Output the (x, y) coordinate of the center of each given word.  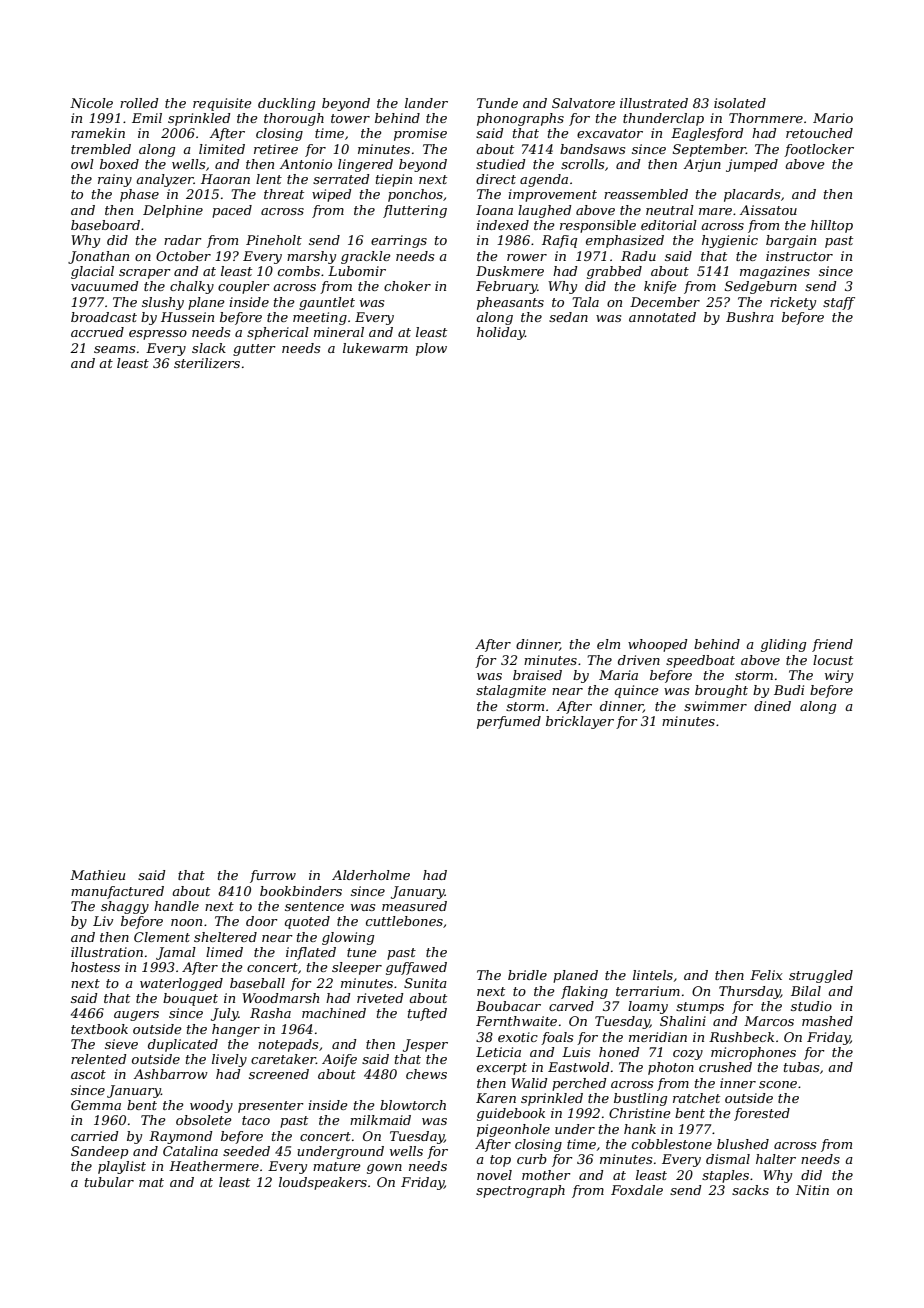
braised (537, 675)
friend (832, 645)
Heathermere (214, 1166)
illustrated (654, 103)
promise (420, 134)
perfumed (509, 722)
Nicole (91, 103)
